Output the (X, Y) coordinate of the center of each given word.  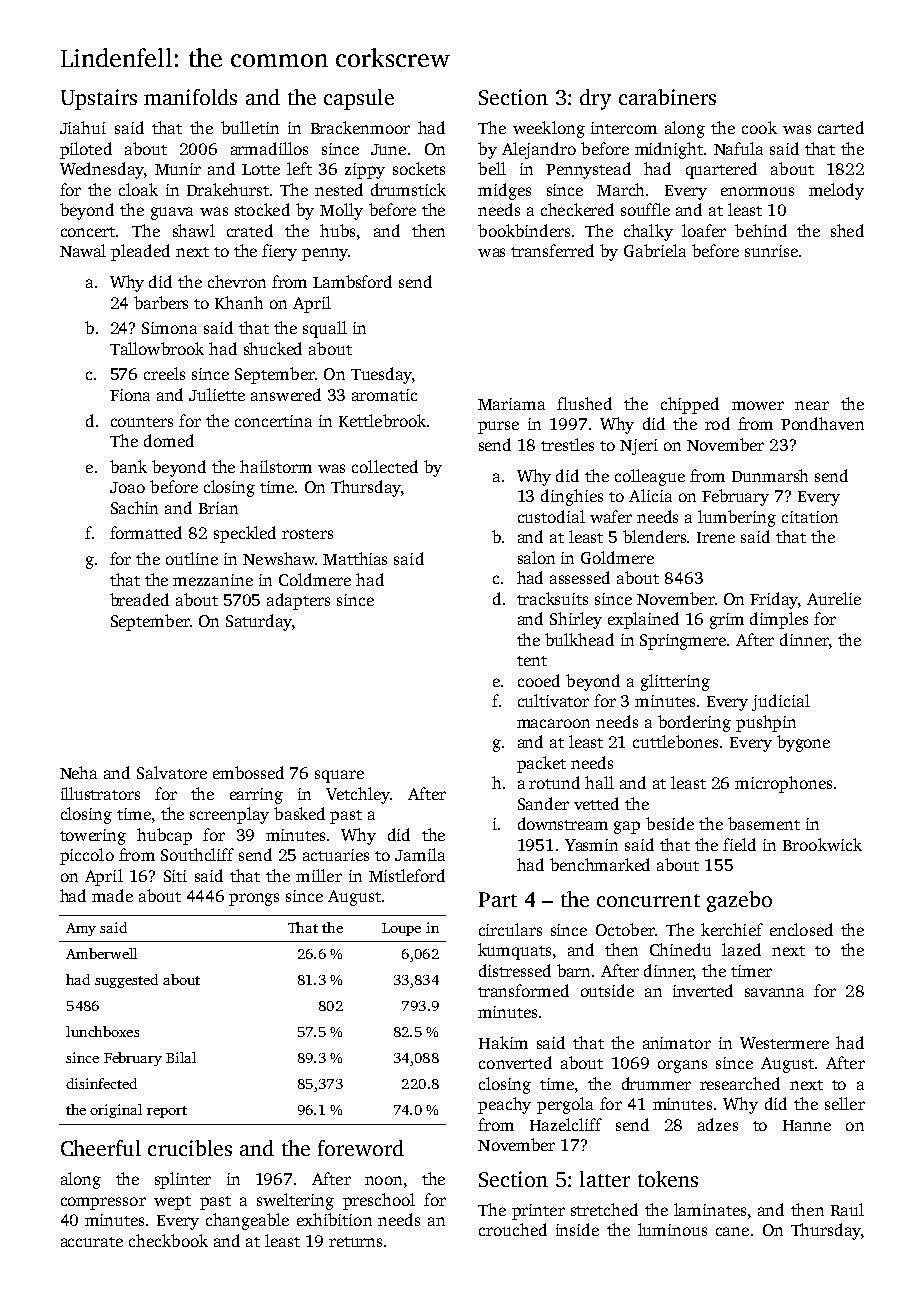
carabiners (667, 97)
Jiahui (83, 127)
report (167, 1112)
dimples (779, 620)
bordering (694, 723)
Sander (543, 803)
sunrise (771, 251)
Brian (218, 508)
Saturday (259, 622)
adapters (298, 601)
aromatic (384, 395)
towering (93, 837)
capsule (359, 99)
